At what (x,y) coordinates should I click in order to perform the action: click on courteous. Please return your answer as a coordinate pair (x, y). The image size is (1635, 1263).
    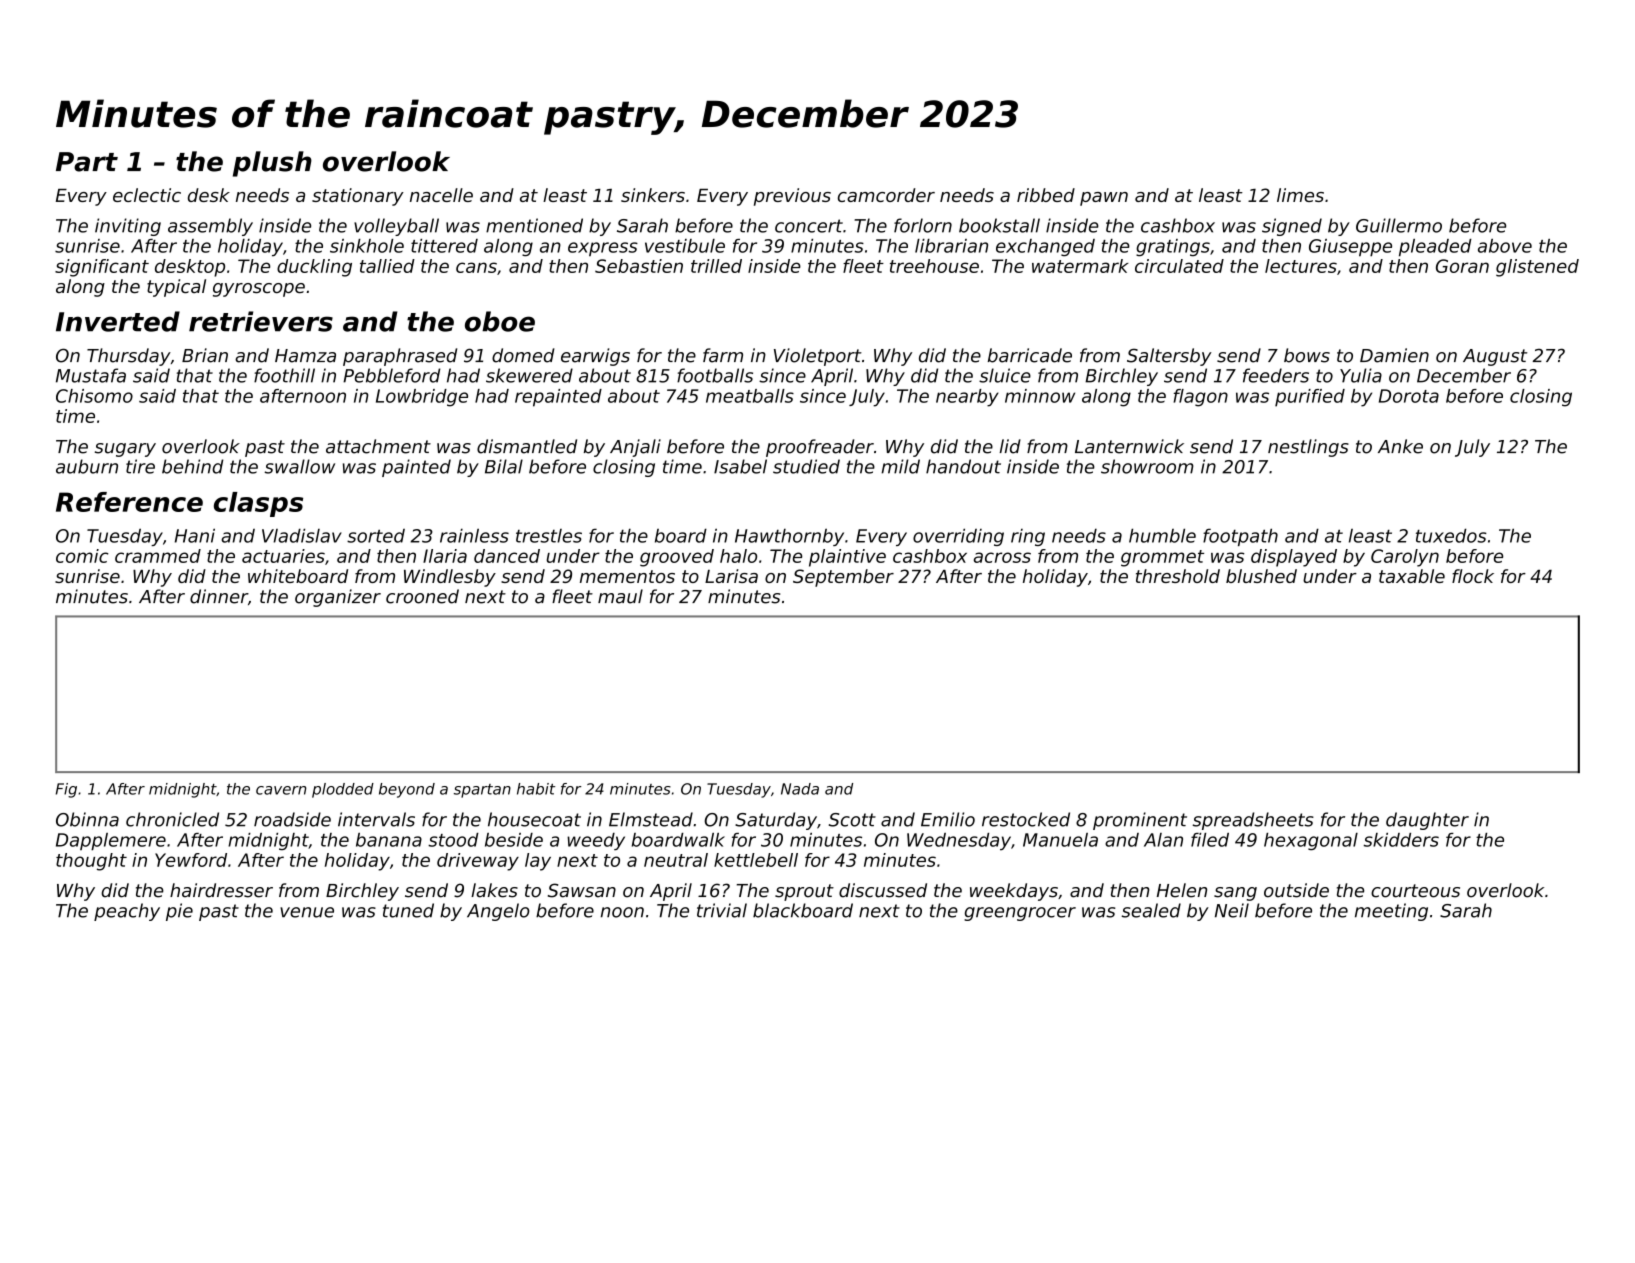
    Looking at the image, I should click on (1415, 891).
